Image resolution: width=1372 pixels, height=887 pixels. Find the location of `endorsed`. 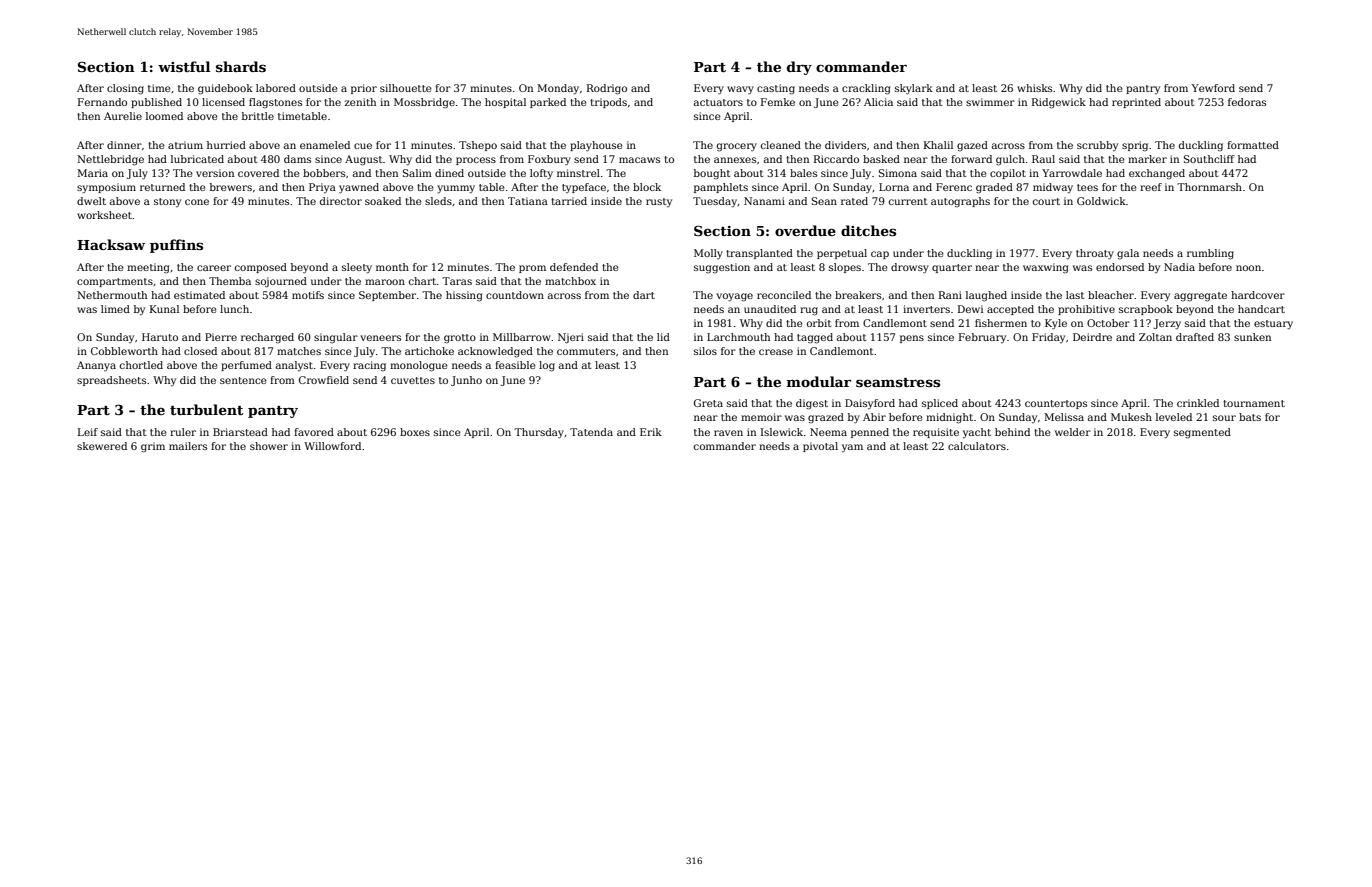

endorsed is located at coordinates (1120, 267).
